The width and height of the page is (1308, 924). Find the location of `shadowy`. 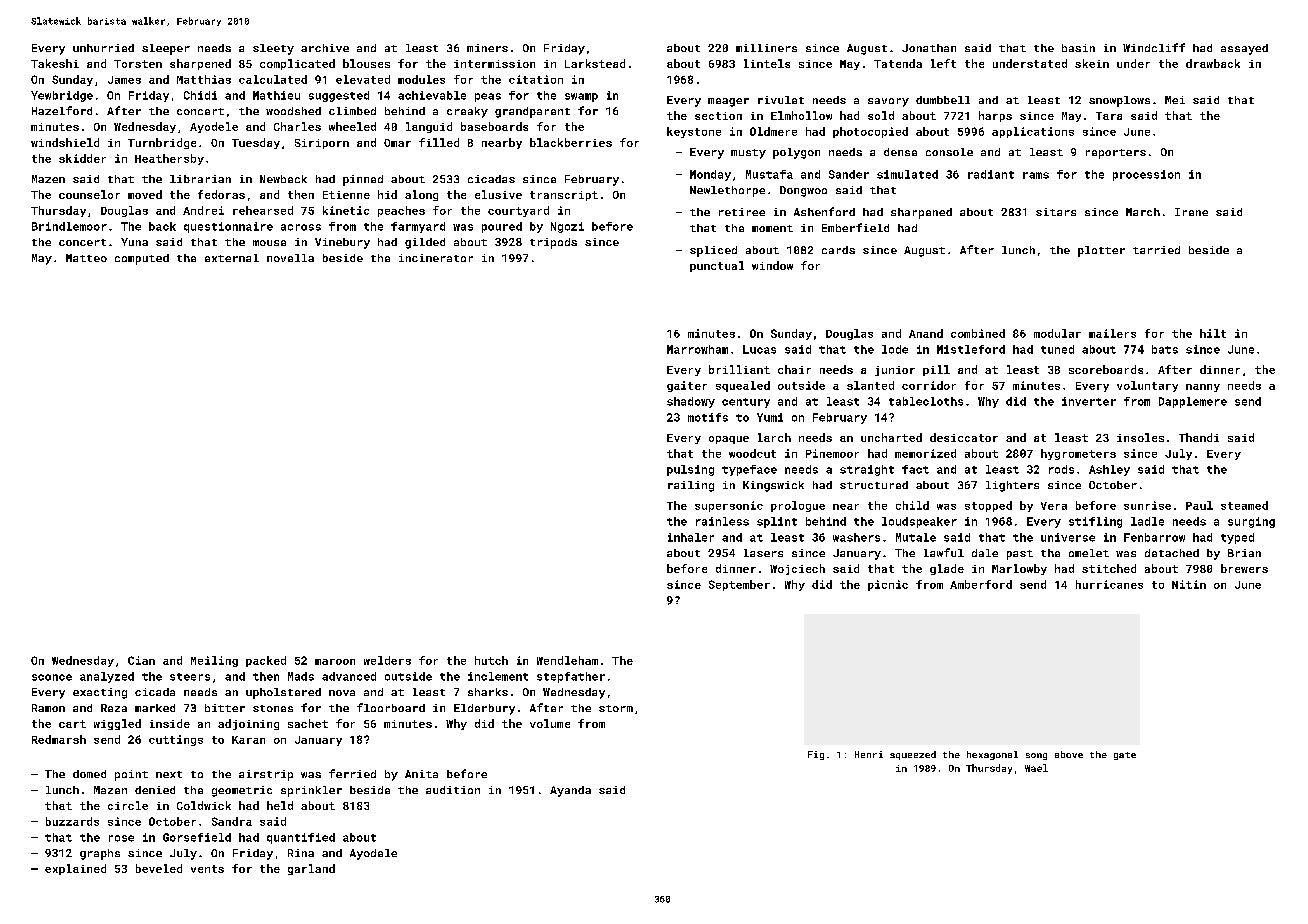

shadowy is located at coordinates (691, 402).
